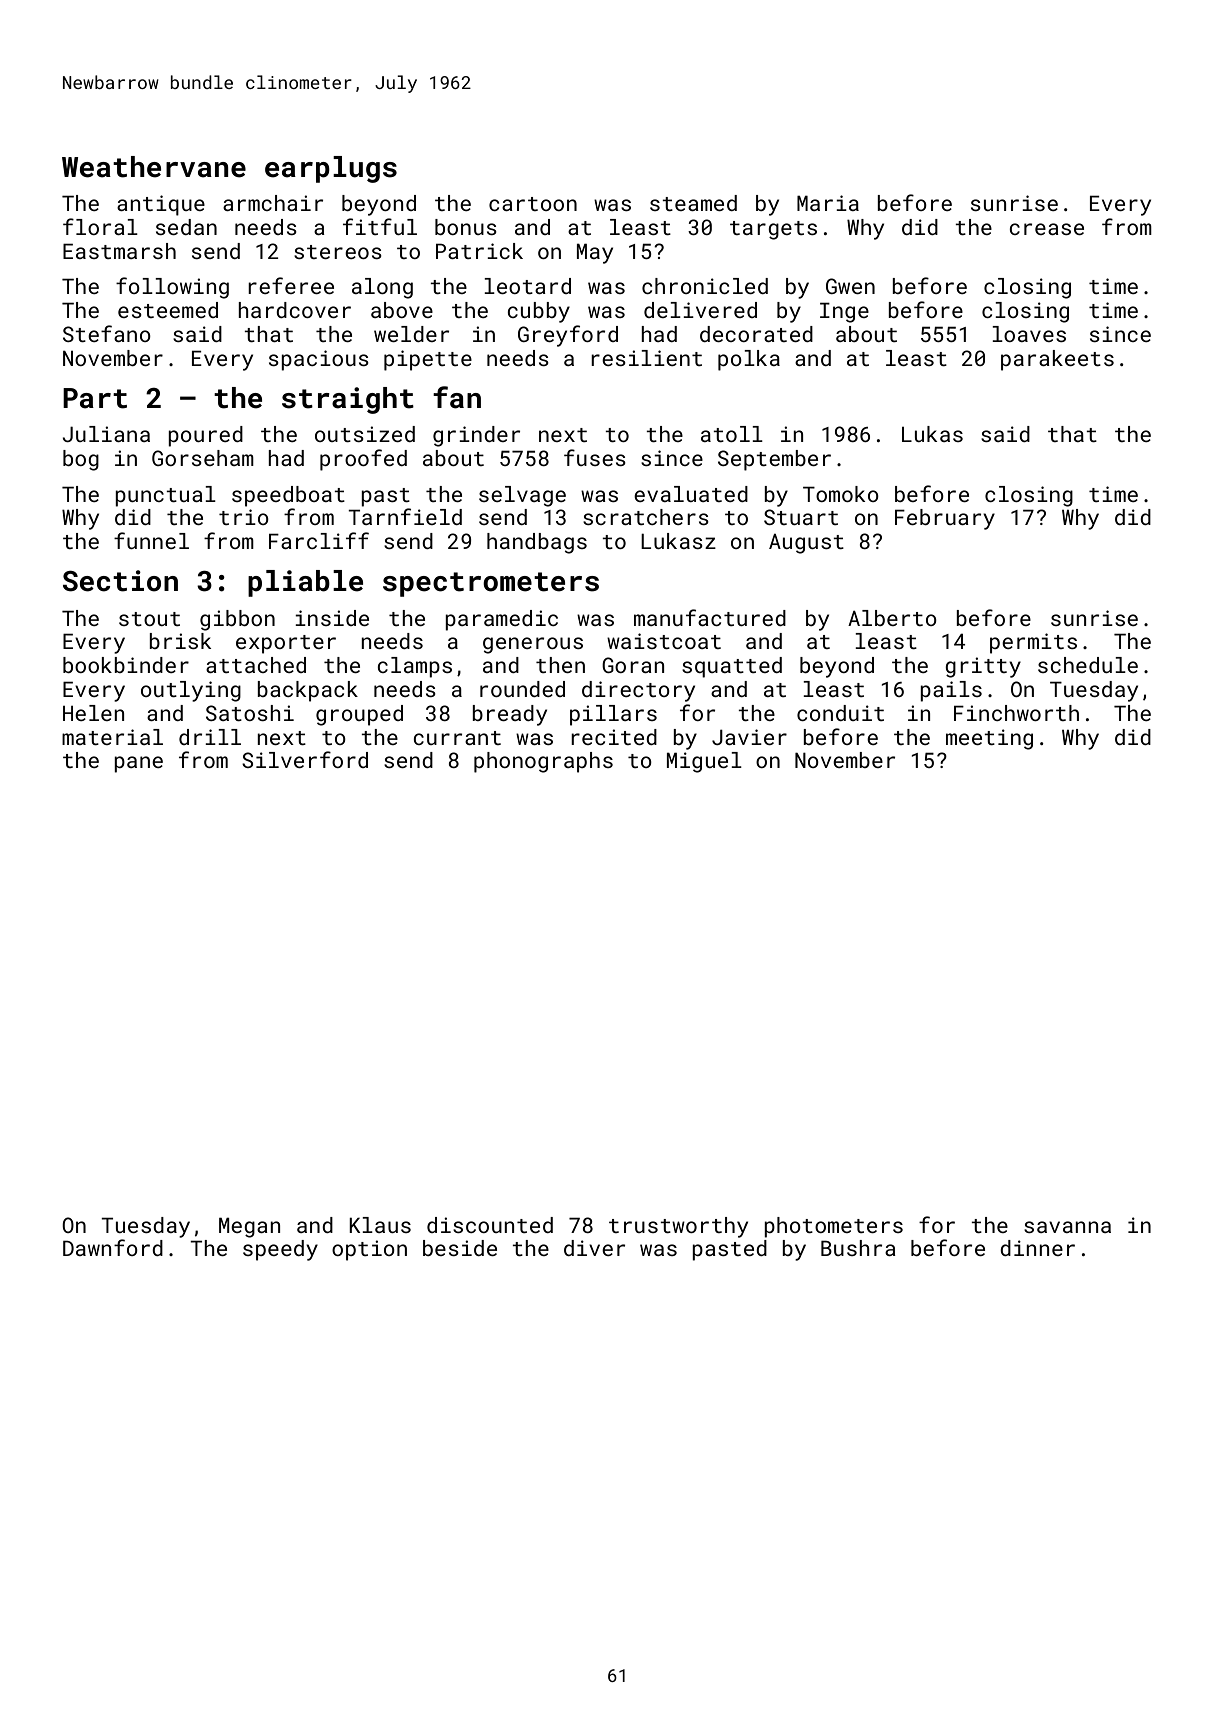  What do you see at coordinates (1088, 665) in the document?
I see `schedule` at bounding box center [1088, 665].
